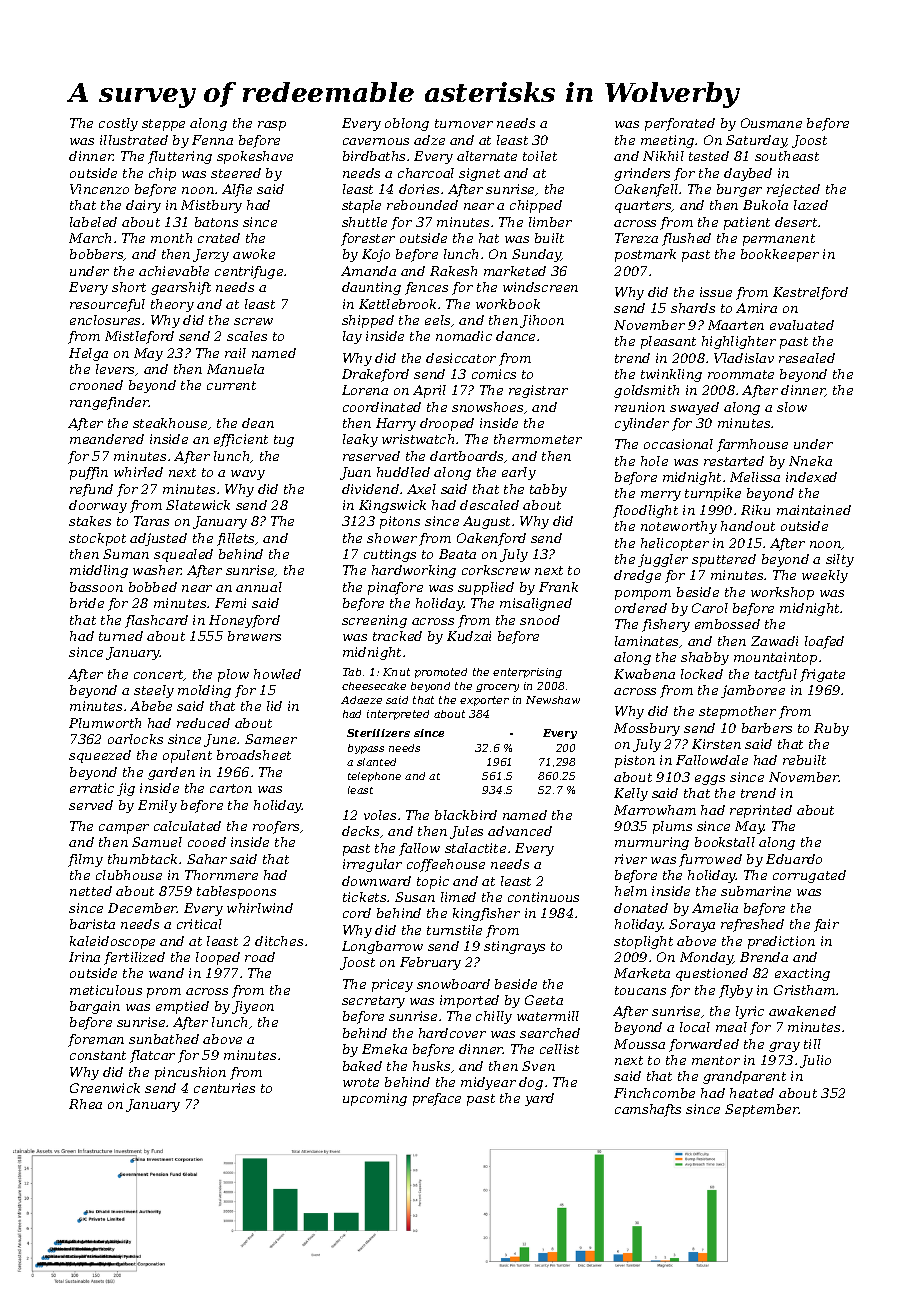 The image size is (924, 1308). What do you see at coordinates (233, 675) in the screenshot?
I see `plow` at bounding box center [233, 675].
